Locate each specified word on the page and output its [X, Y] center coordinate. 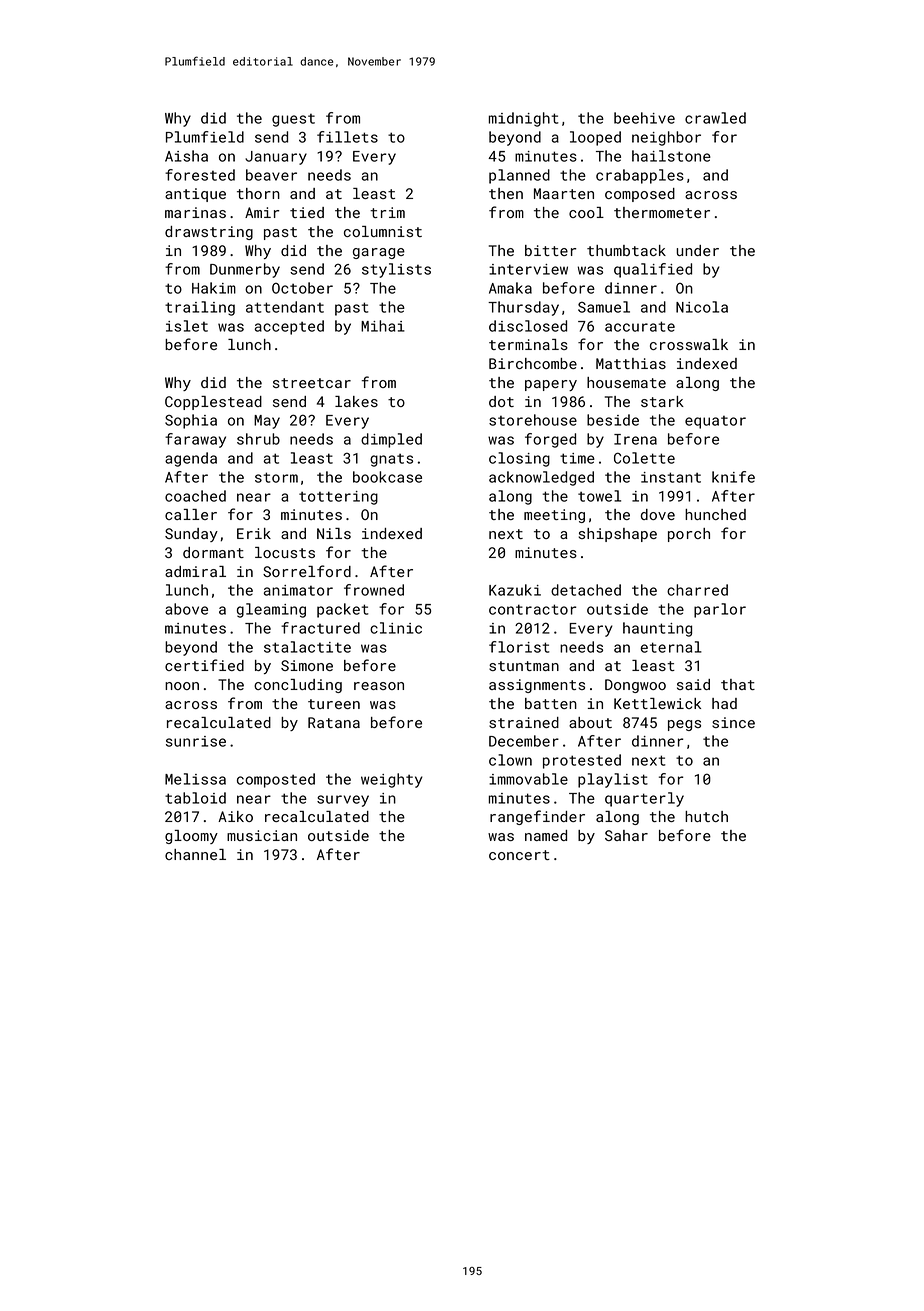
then [506, 193]
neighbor [666, 138]
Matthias [631, 363]
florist [519, 647]
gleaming [271, 610]
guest [293, 120]
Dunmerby [245, 270]
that [738, 684]
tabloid [195, 798]
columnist [383, 231]
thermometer [662, 212]
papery [551, 385]
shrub [258, 439]
